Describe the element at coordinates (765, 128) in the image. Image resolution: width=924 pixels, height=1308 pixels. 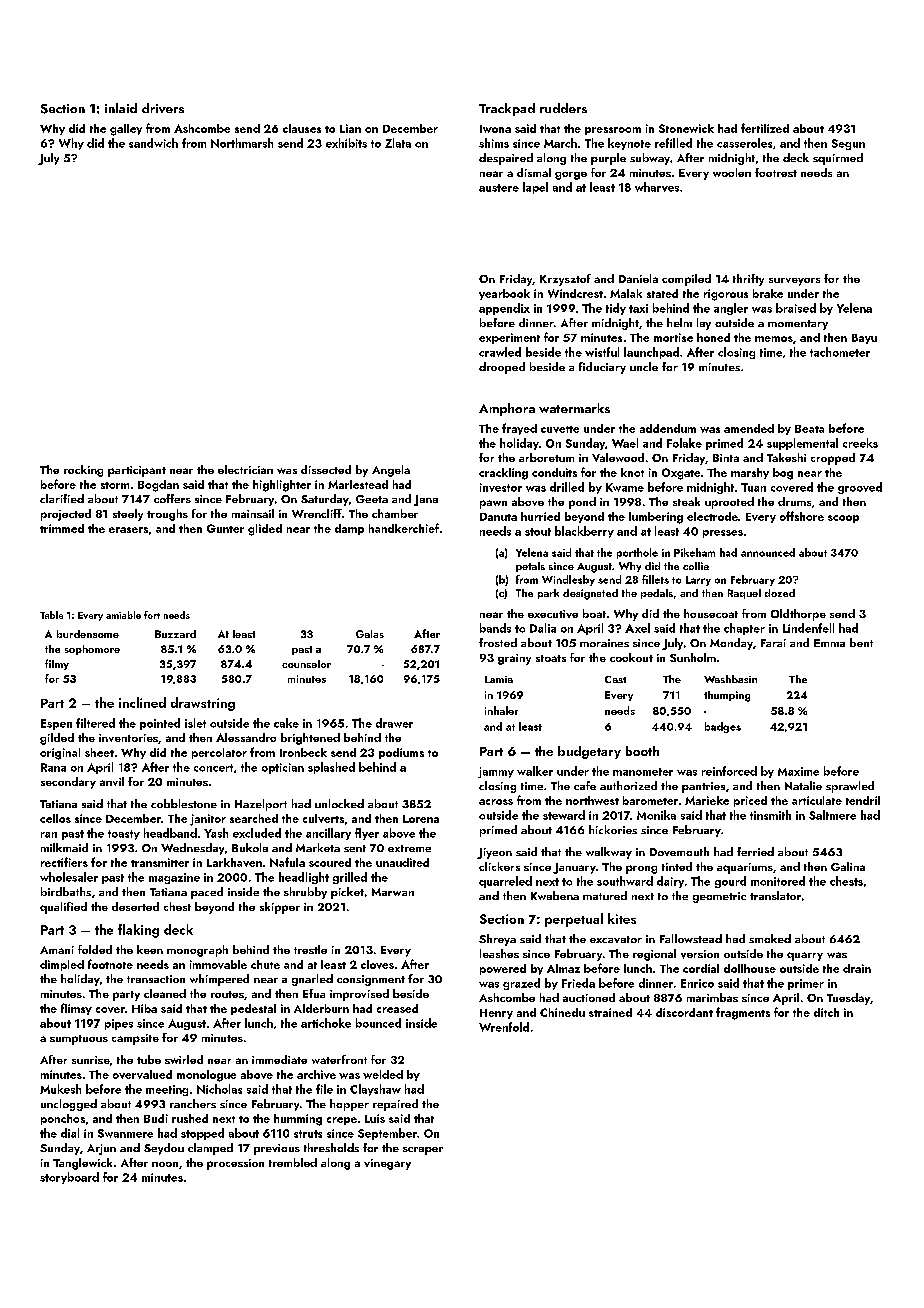
I see `fertilized` at that location.
